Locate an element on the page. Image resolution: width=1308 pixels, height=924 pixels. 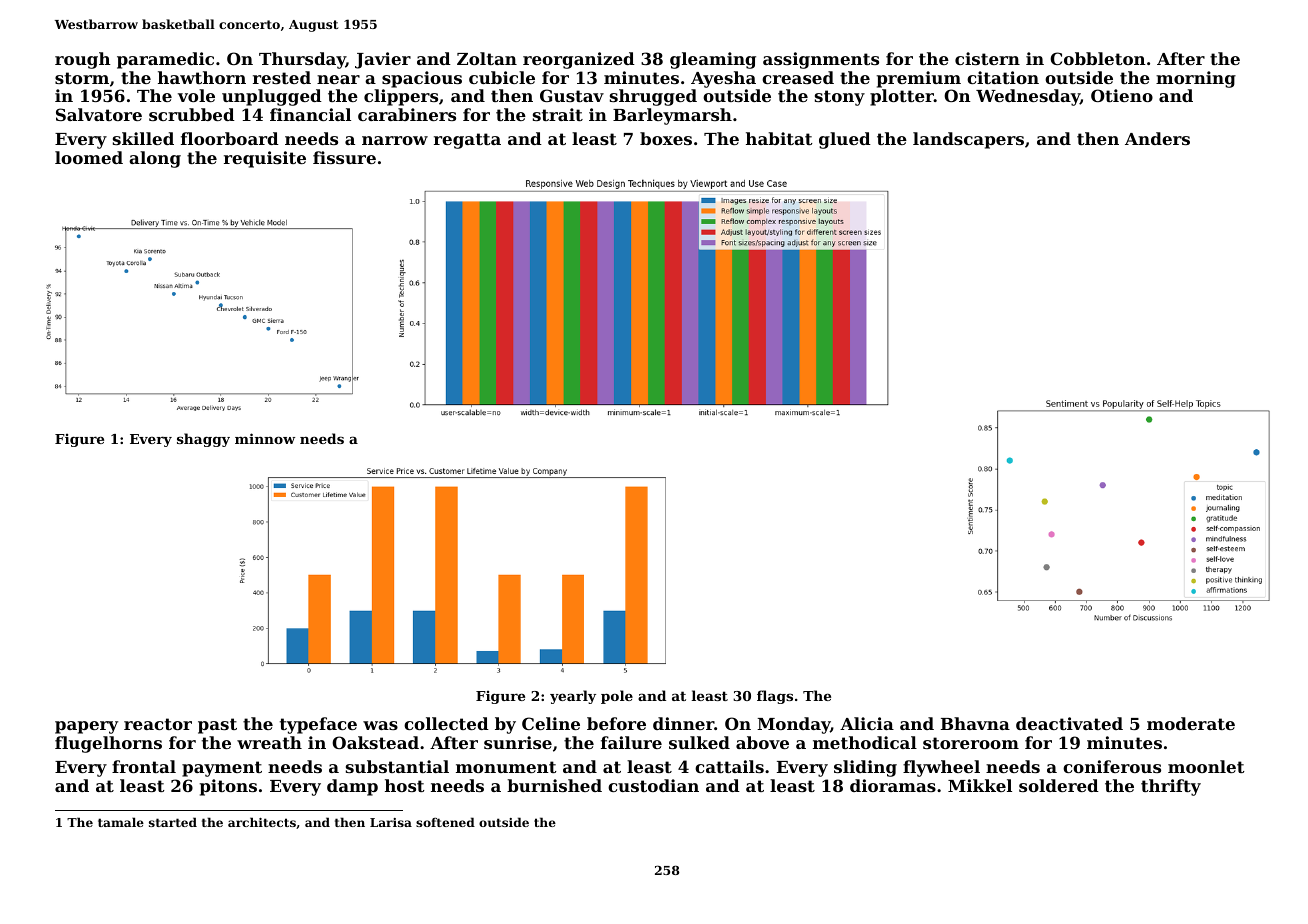
typeface is located at coordinates (318, 725).
